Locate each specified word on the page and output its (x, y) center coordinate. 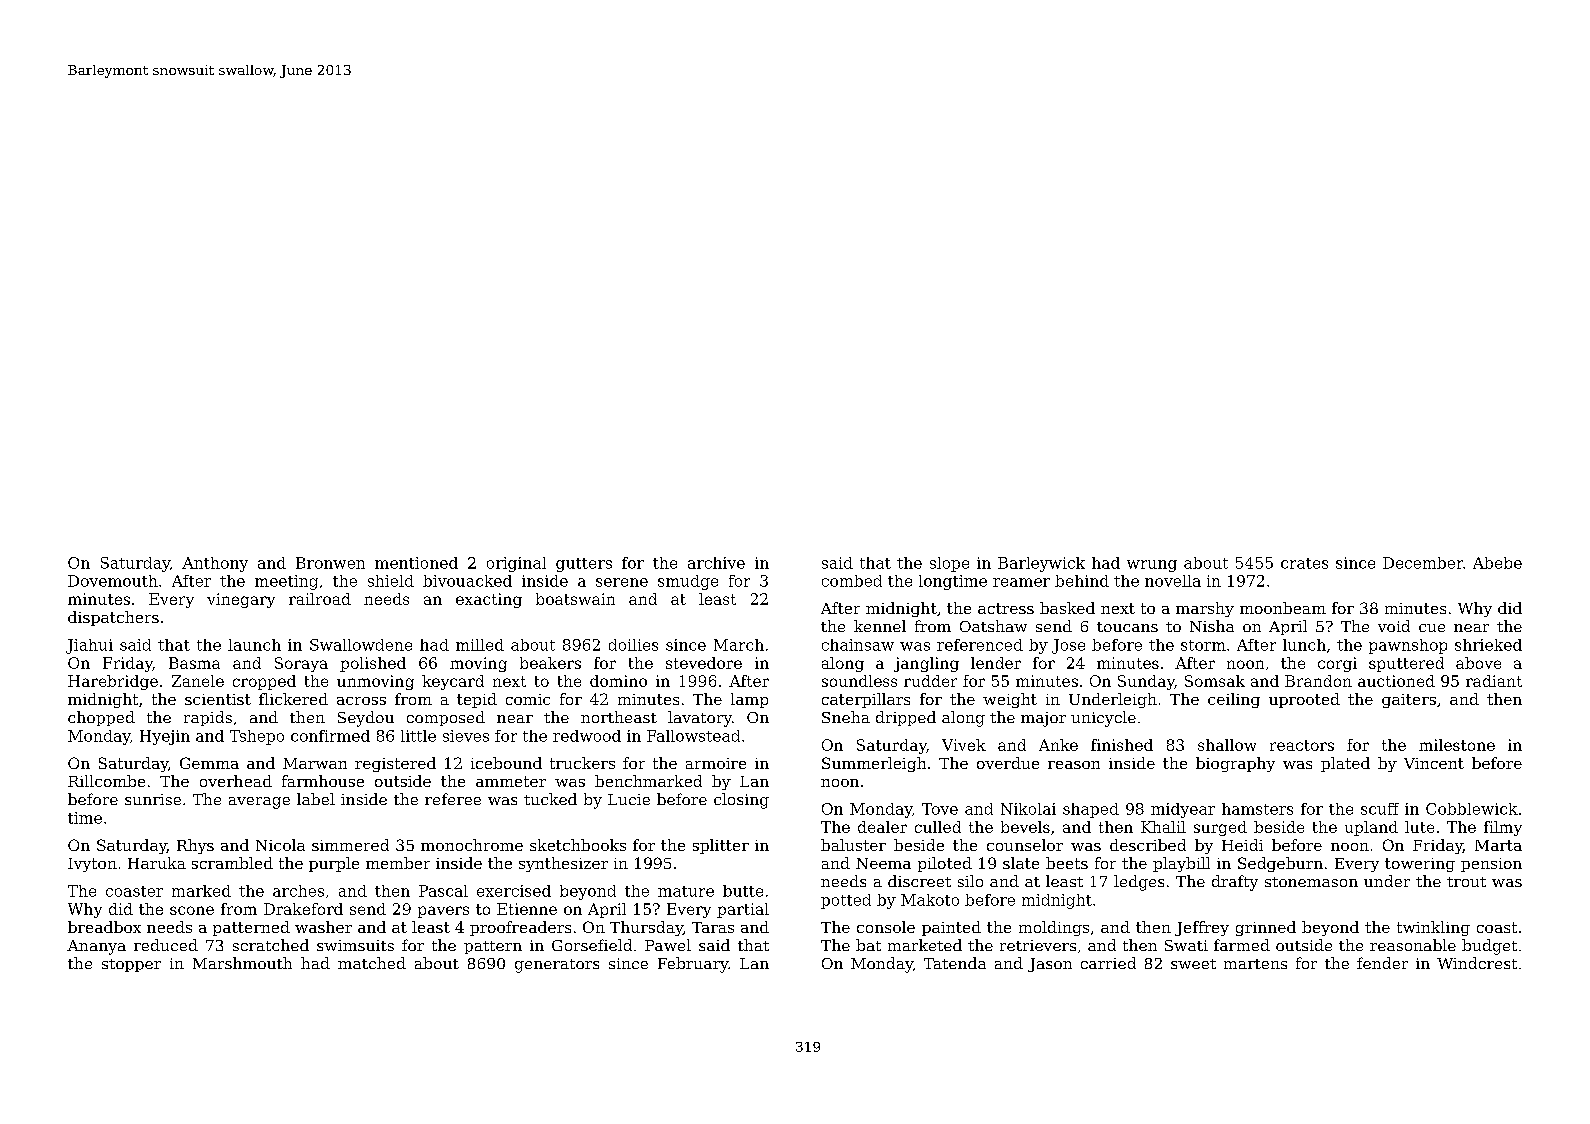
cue (1432, 628)
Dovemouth (113, 581)
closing (741, 801)
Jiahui (89, 646)
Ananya (96, 947)
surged (1220, 828)
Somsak (1215, 681)
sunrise (153, 799)
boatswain (575, 599)
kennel (880, 626)
